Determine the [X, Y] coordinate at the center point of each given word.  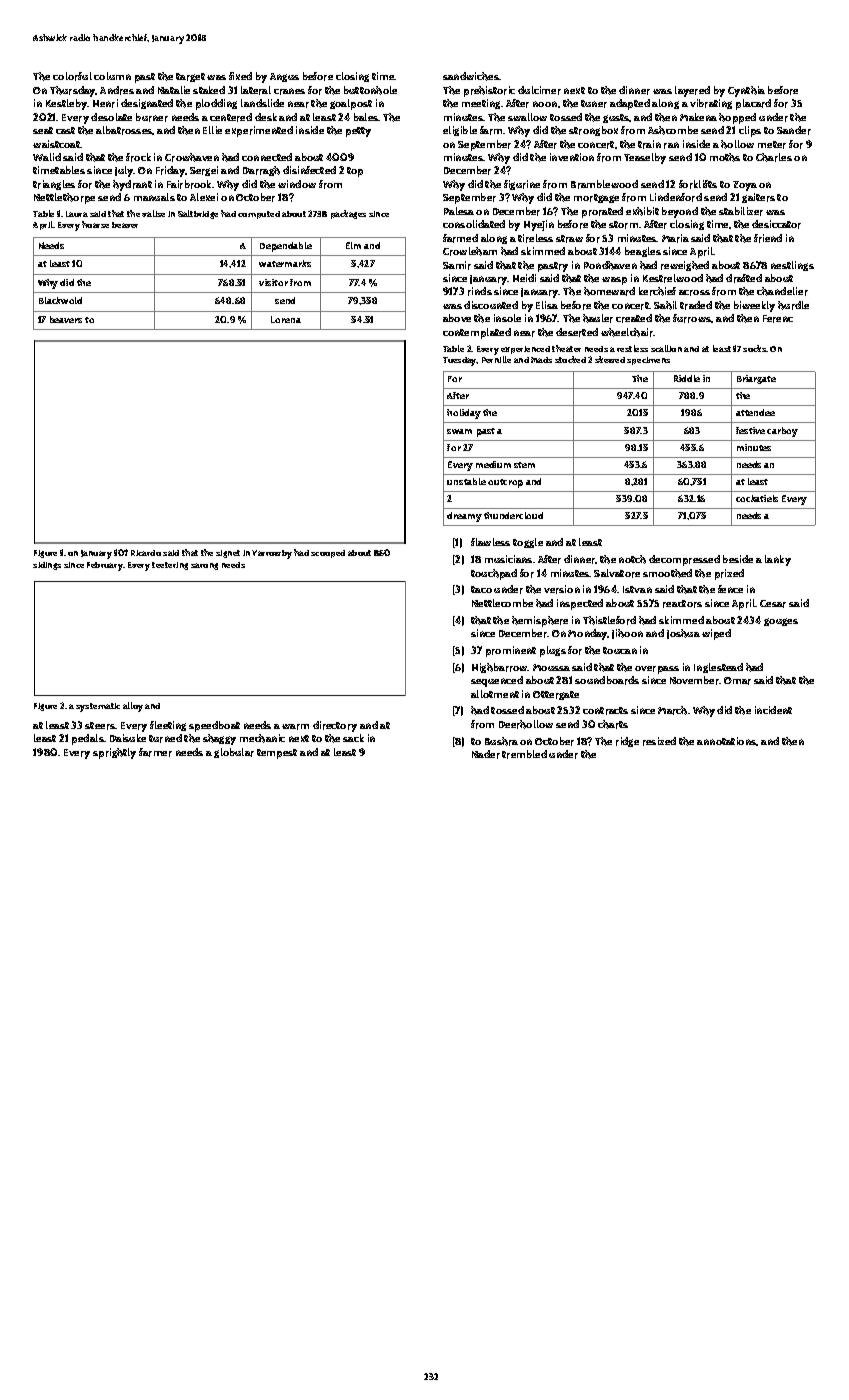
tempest [277, 754]
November [695, 680]
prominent [511, 651]
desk [266, 117]
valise [153, 213]
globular [234, 753]
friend [768, 238]
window [297, 184]
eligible [460, 131]
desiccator [776, 224]
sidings [47, 566]
